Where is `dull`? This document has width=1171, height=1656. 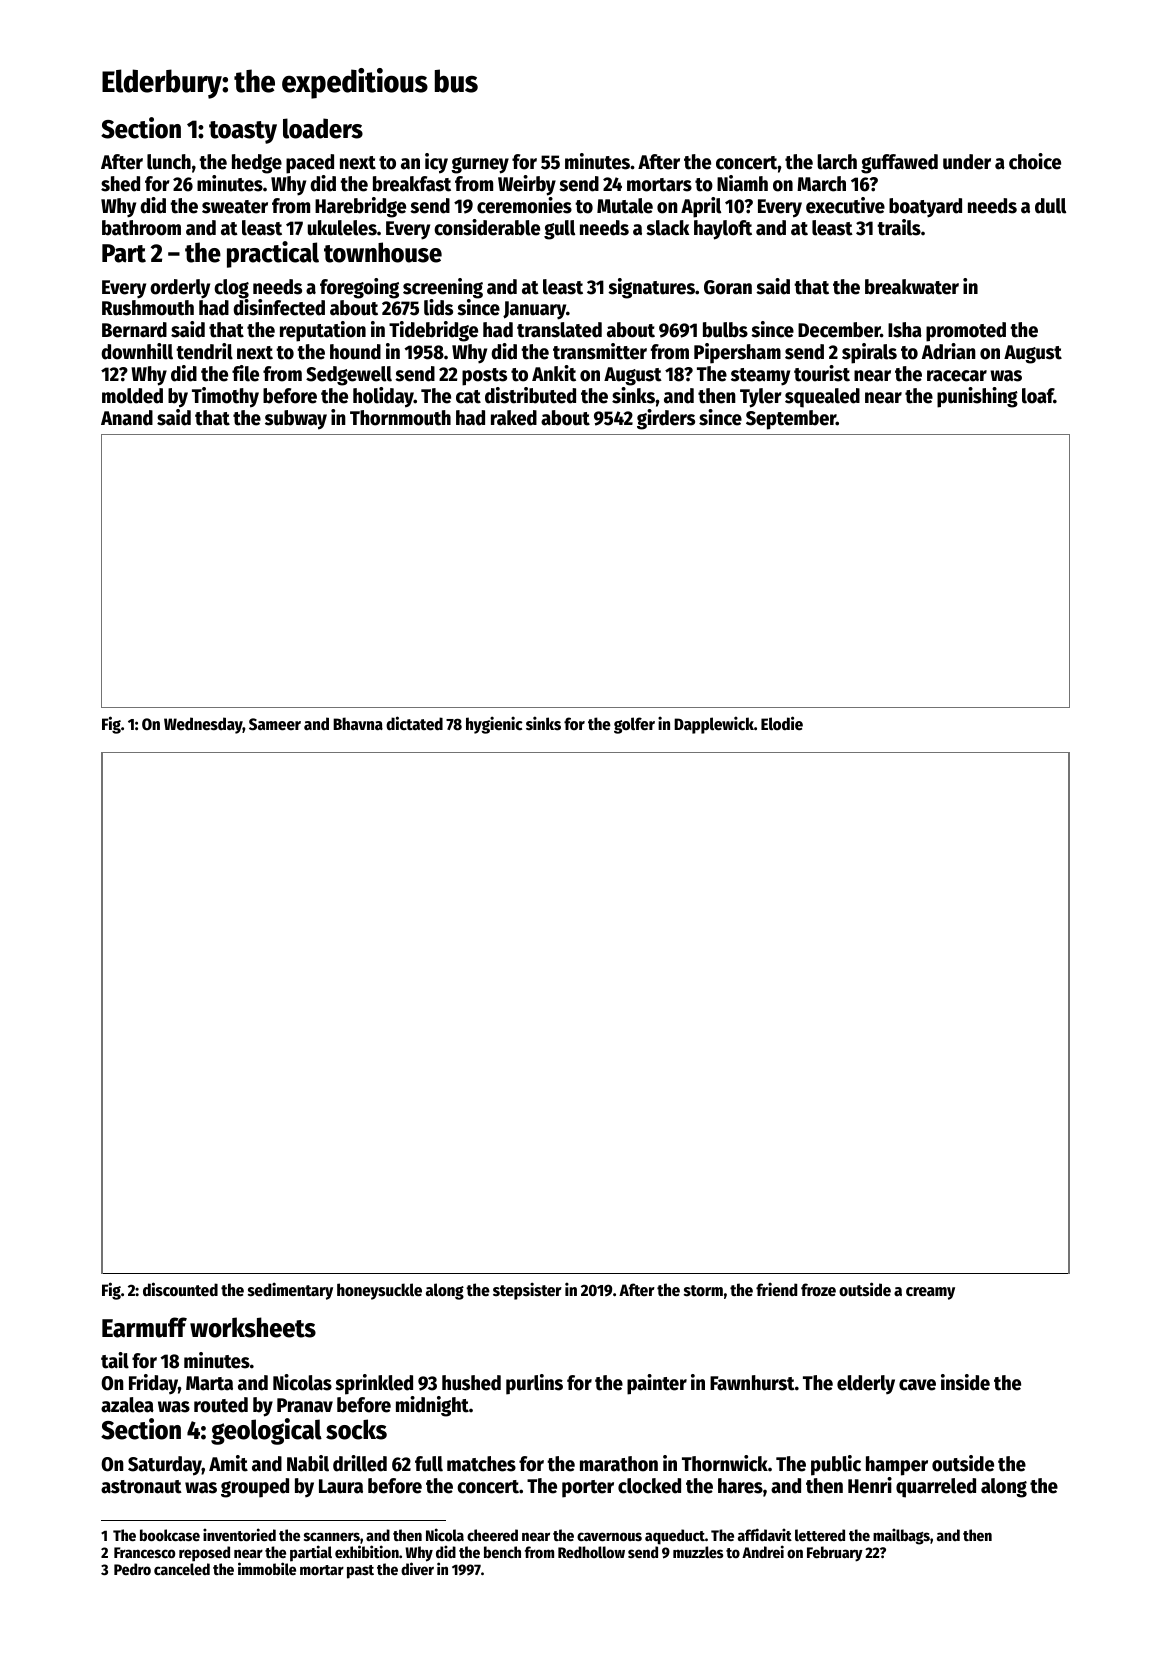 dull is located at coordinates (1050, 206).
